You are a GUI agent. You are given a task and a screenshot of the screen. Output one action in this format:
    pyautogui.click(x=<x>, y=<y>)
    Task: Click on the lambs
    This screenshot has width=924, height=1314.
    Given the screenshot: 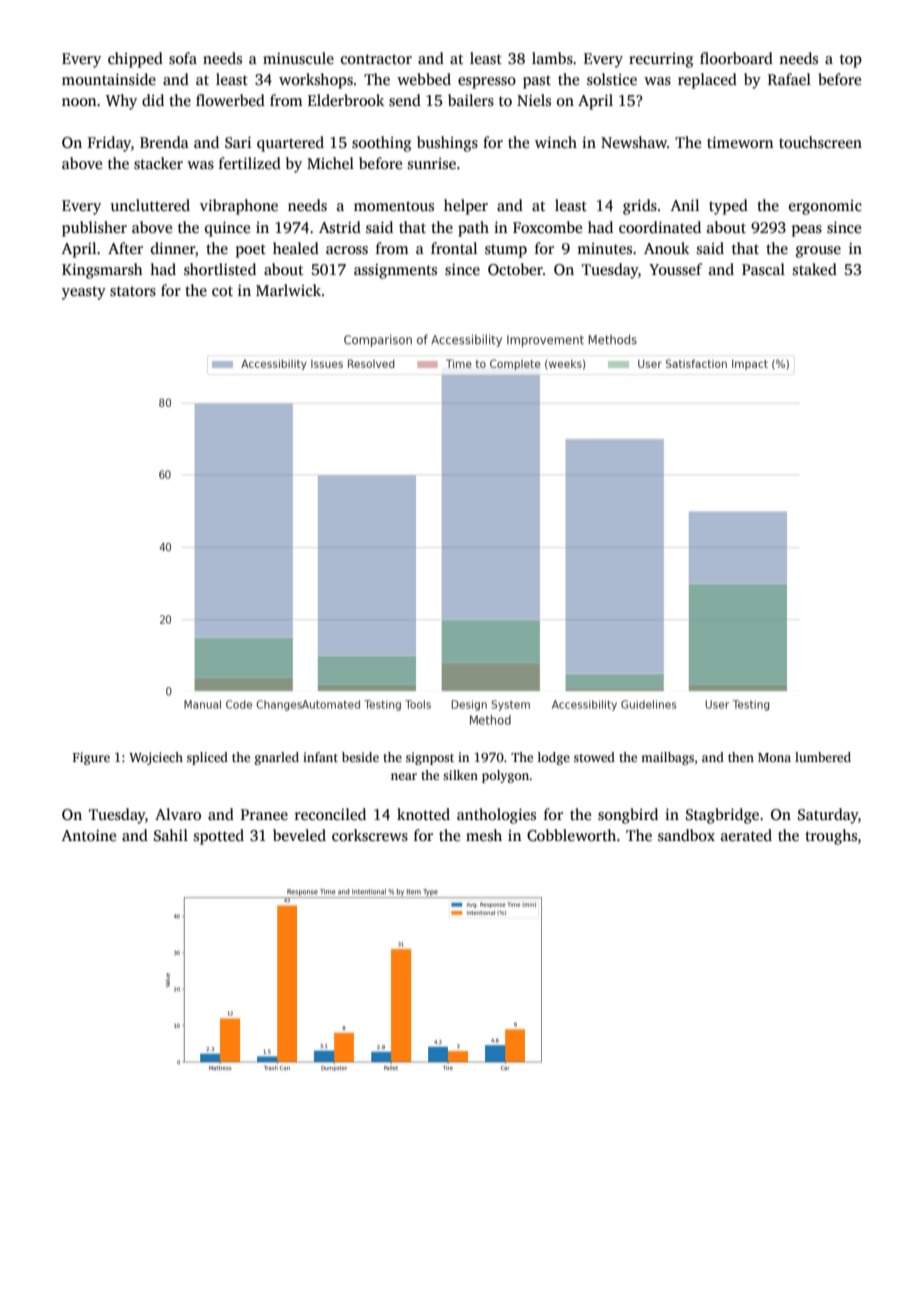 What is the action you would take?
    pyautogui.click(x=552, y=58)
